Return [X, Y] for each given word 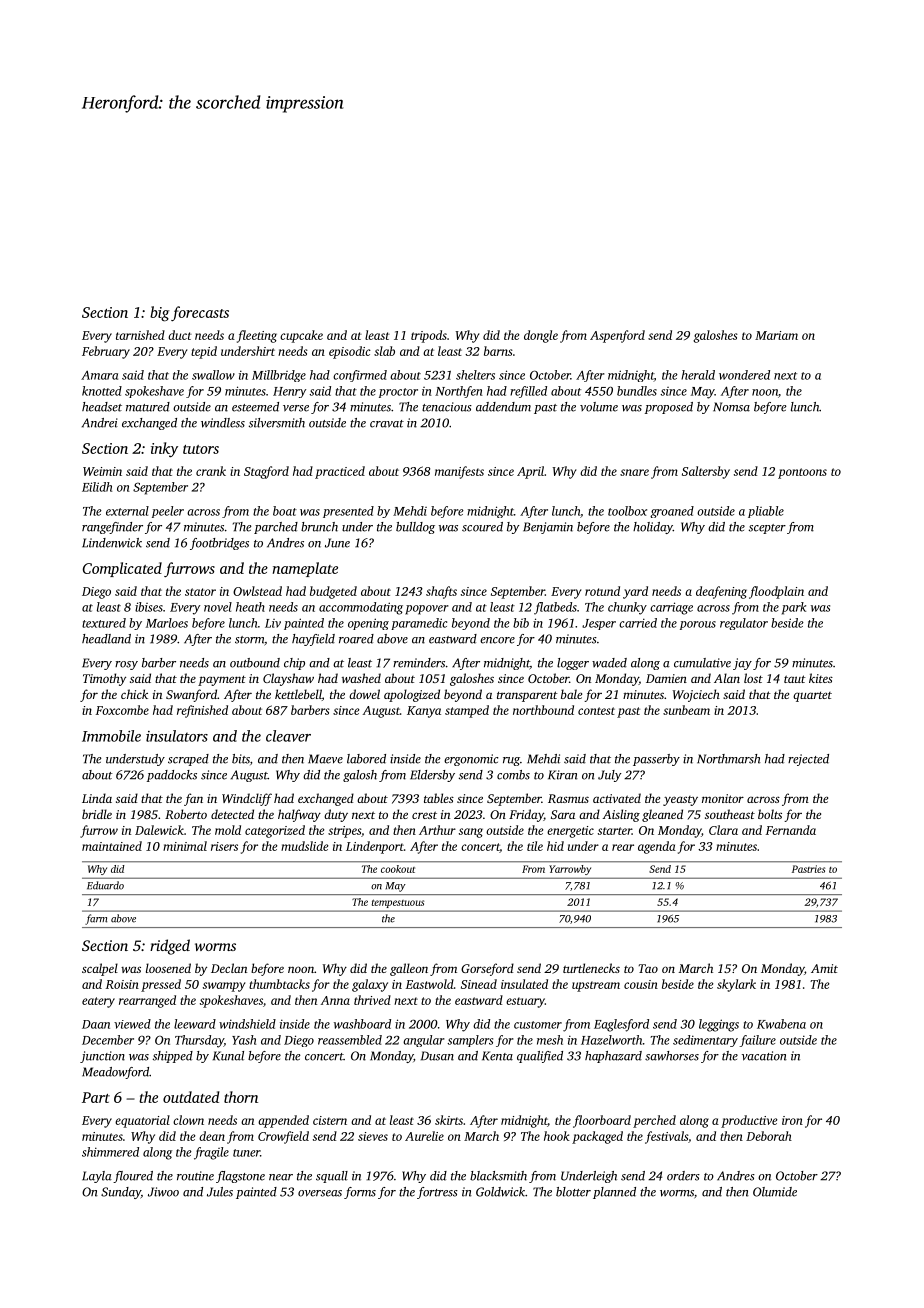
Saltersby [706, 472]
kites [821, 678]
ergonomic [471, 760]
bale [571, 694]
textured [104, 623]
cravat [387, 424]
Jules [220, 1192]
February [106, 352]
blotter [573, 1192]
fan [193, 799]
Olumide [775, 1192]
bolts [770, 814]
